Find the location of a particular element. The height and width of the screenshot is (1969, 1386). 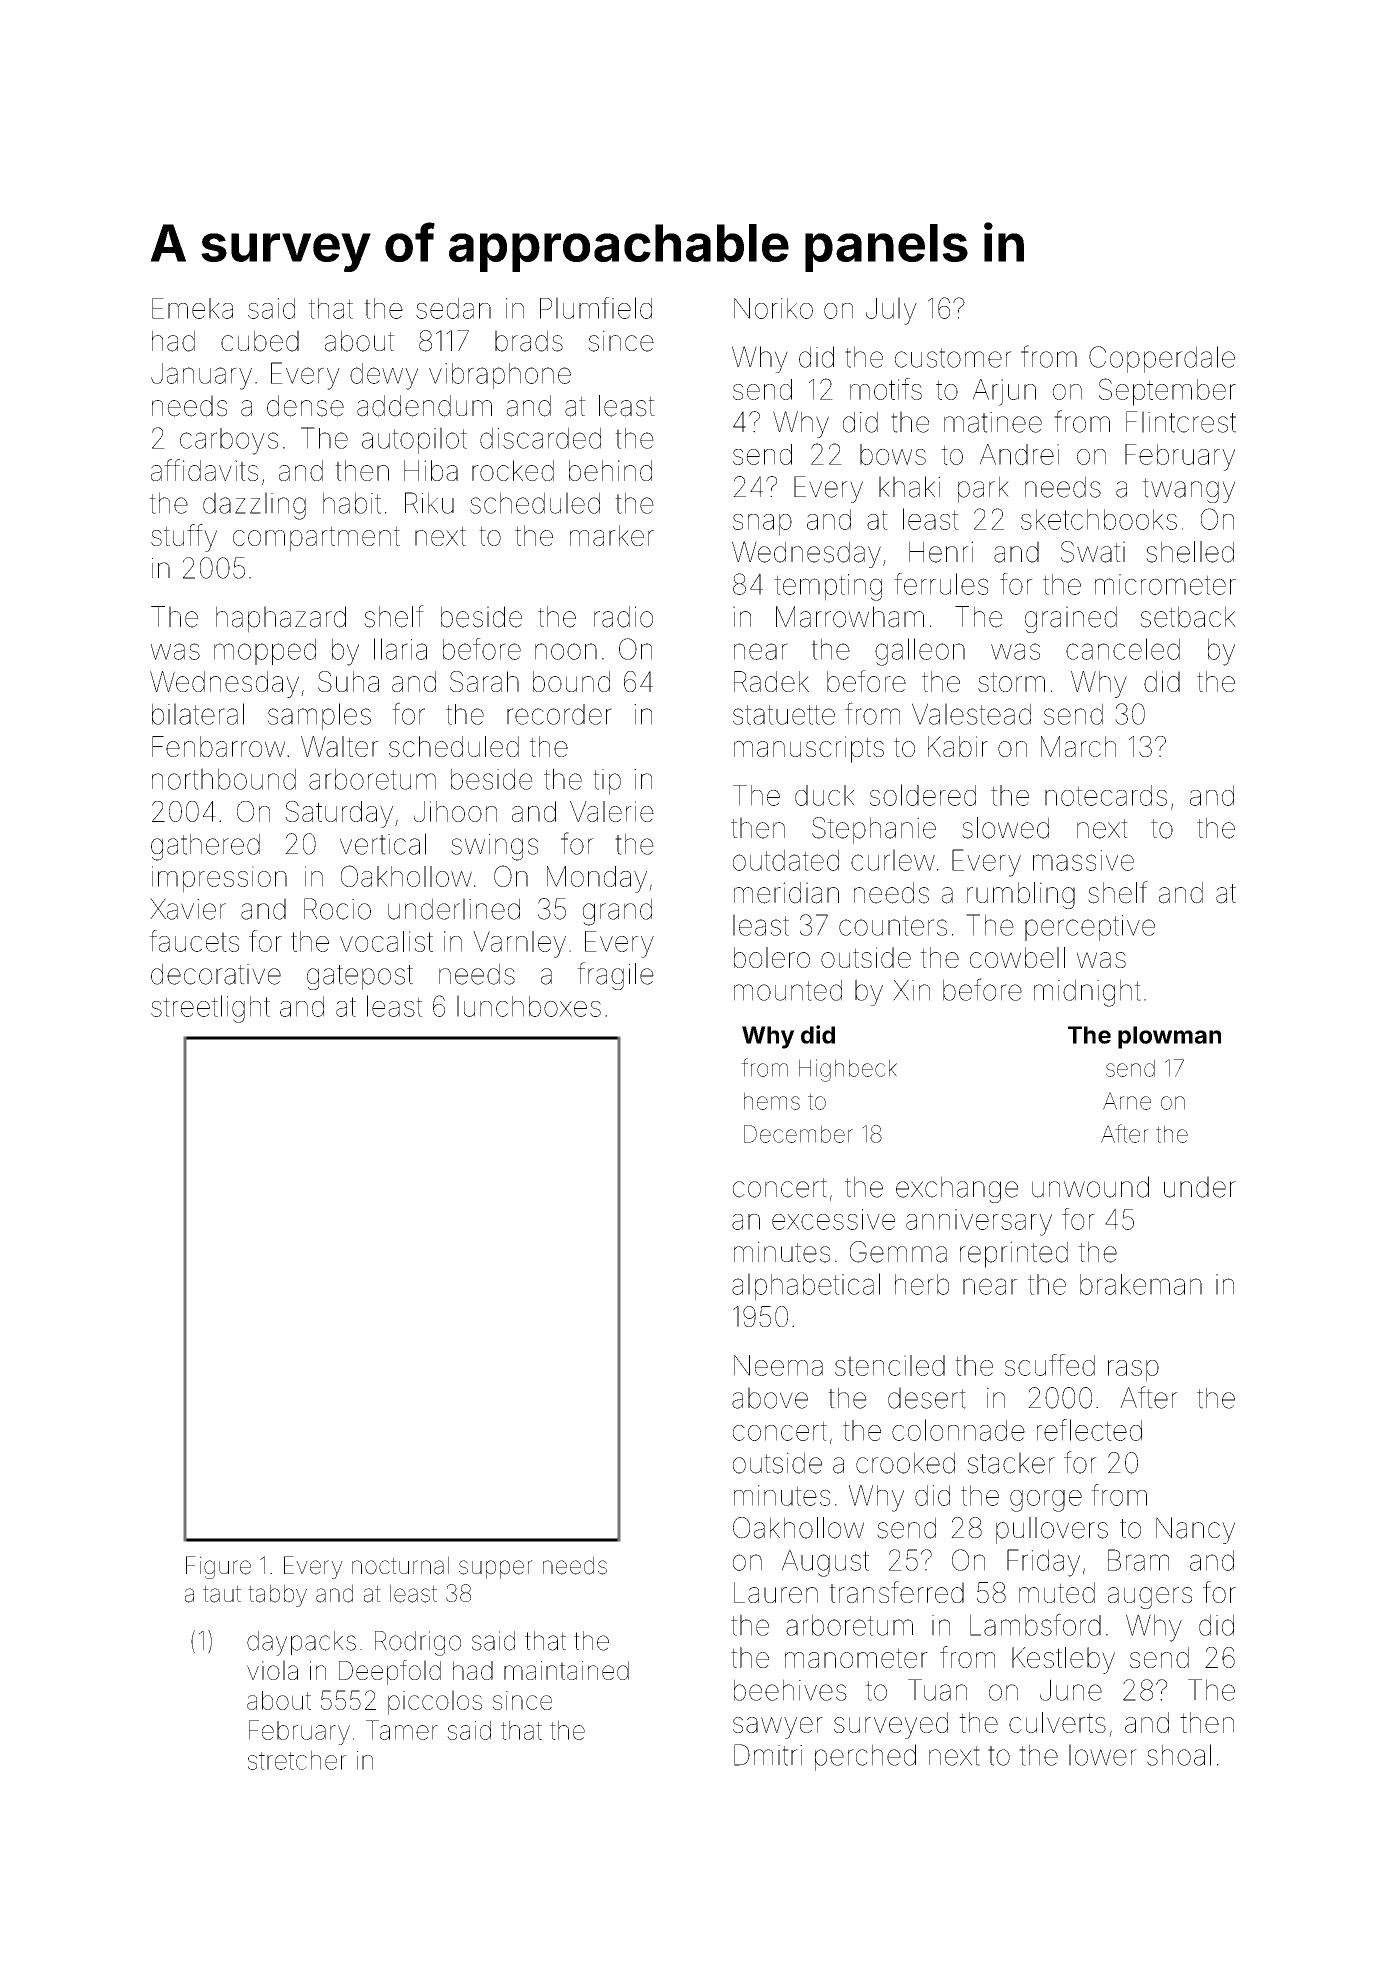

Tamer is located at coordinates (402, 1730).
